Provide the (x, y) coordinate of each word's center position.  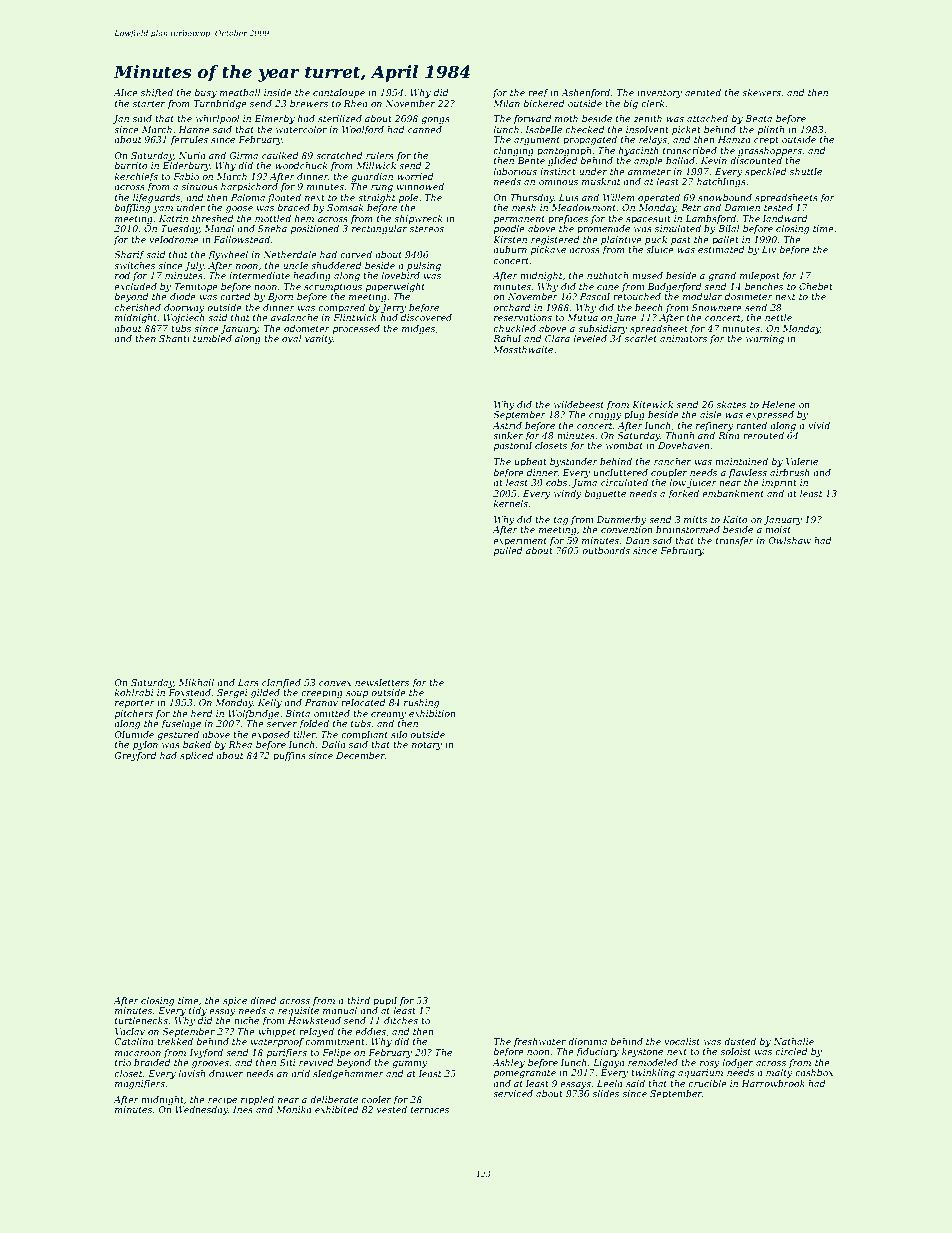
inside (278, 92)
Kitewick (652, 404)
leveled (590, 338)
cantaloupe (339, 93)
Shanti (174, 338)
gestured (178, 735)
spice (235, 1001)
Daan (637, 540)
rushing (421, 703)
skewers (761, 92)
